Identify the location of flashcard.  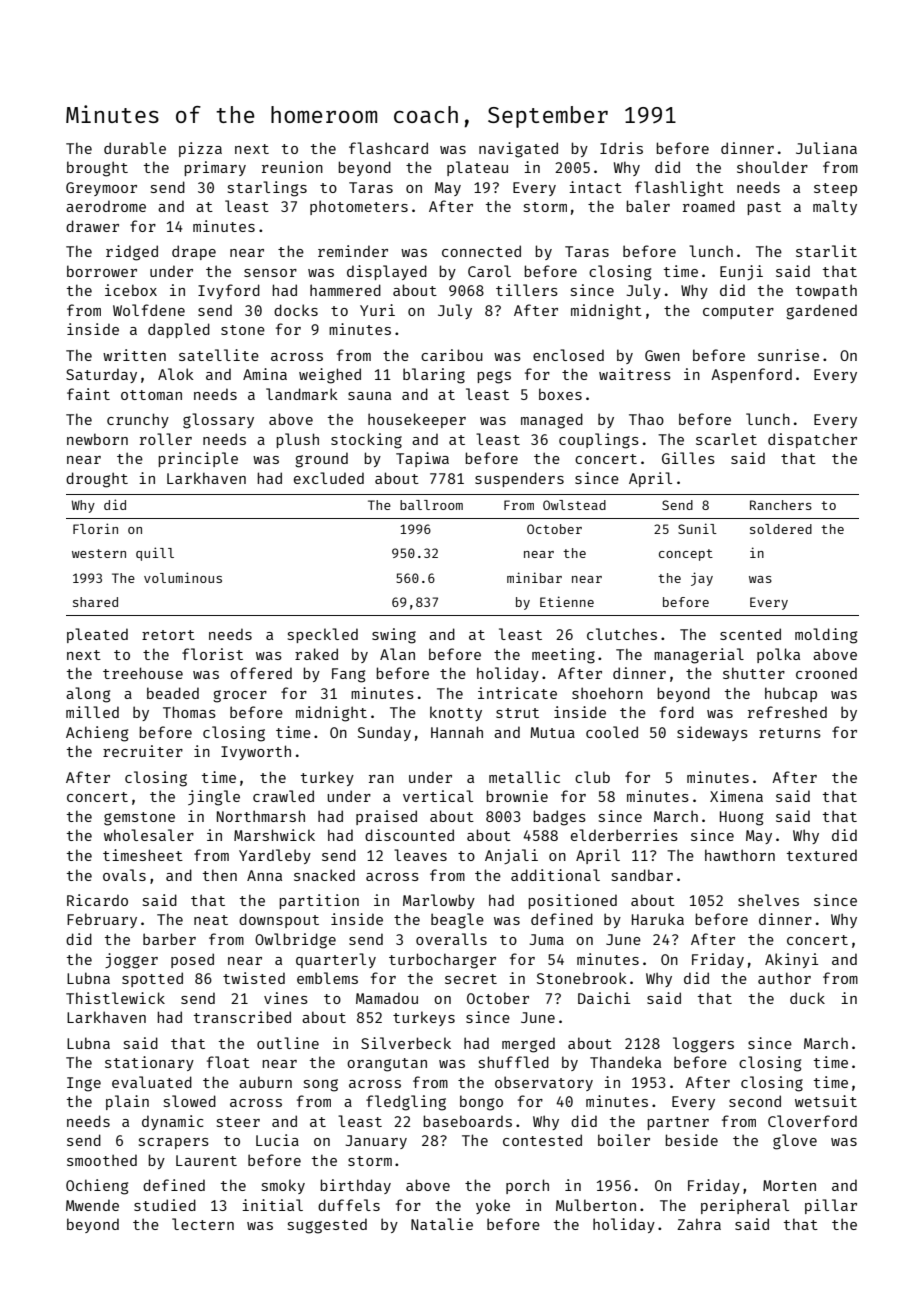
(388, 148).
